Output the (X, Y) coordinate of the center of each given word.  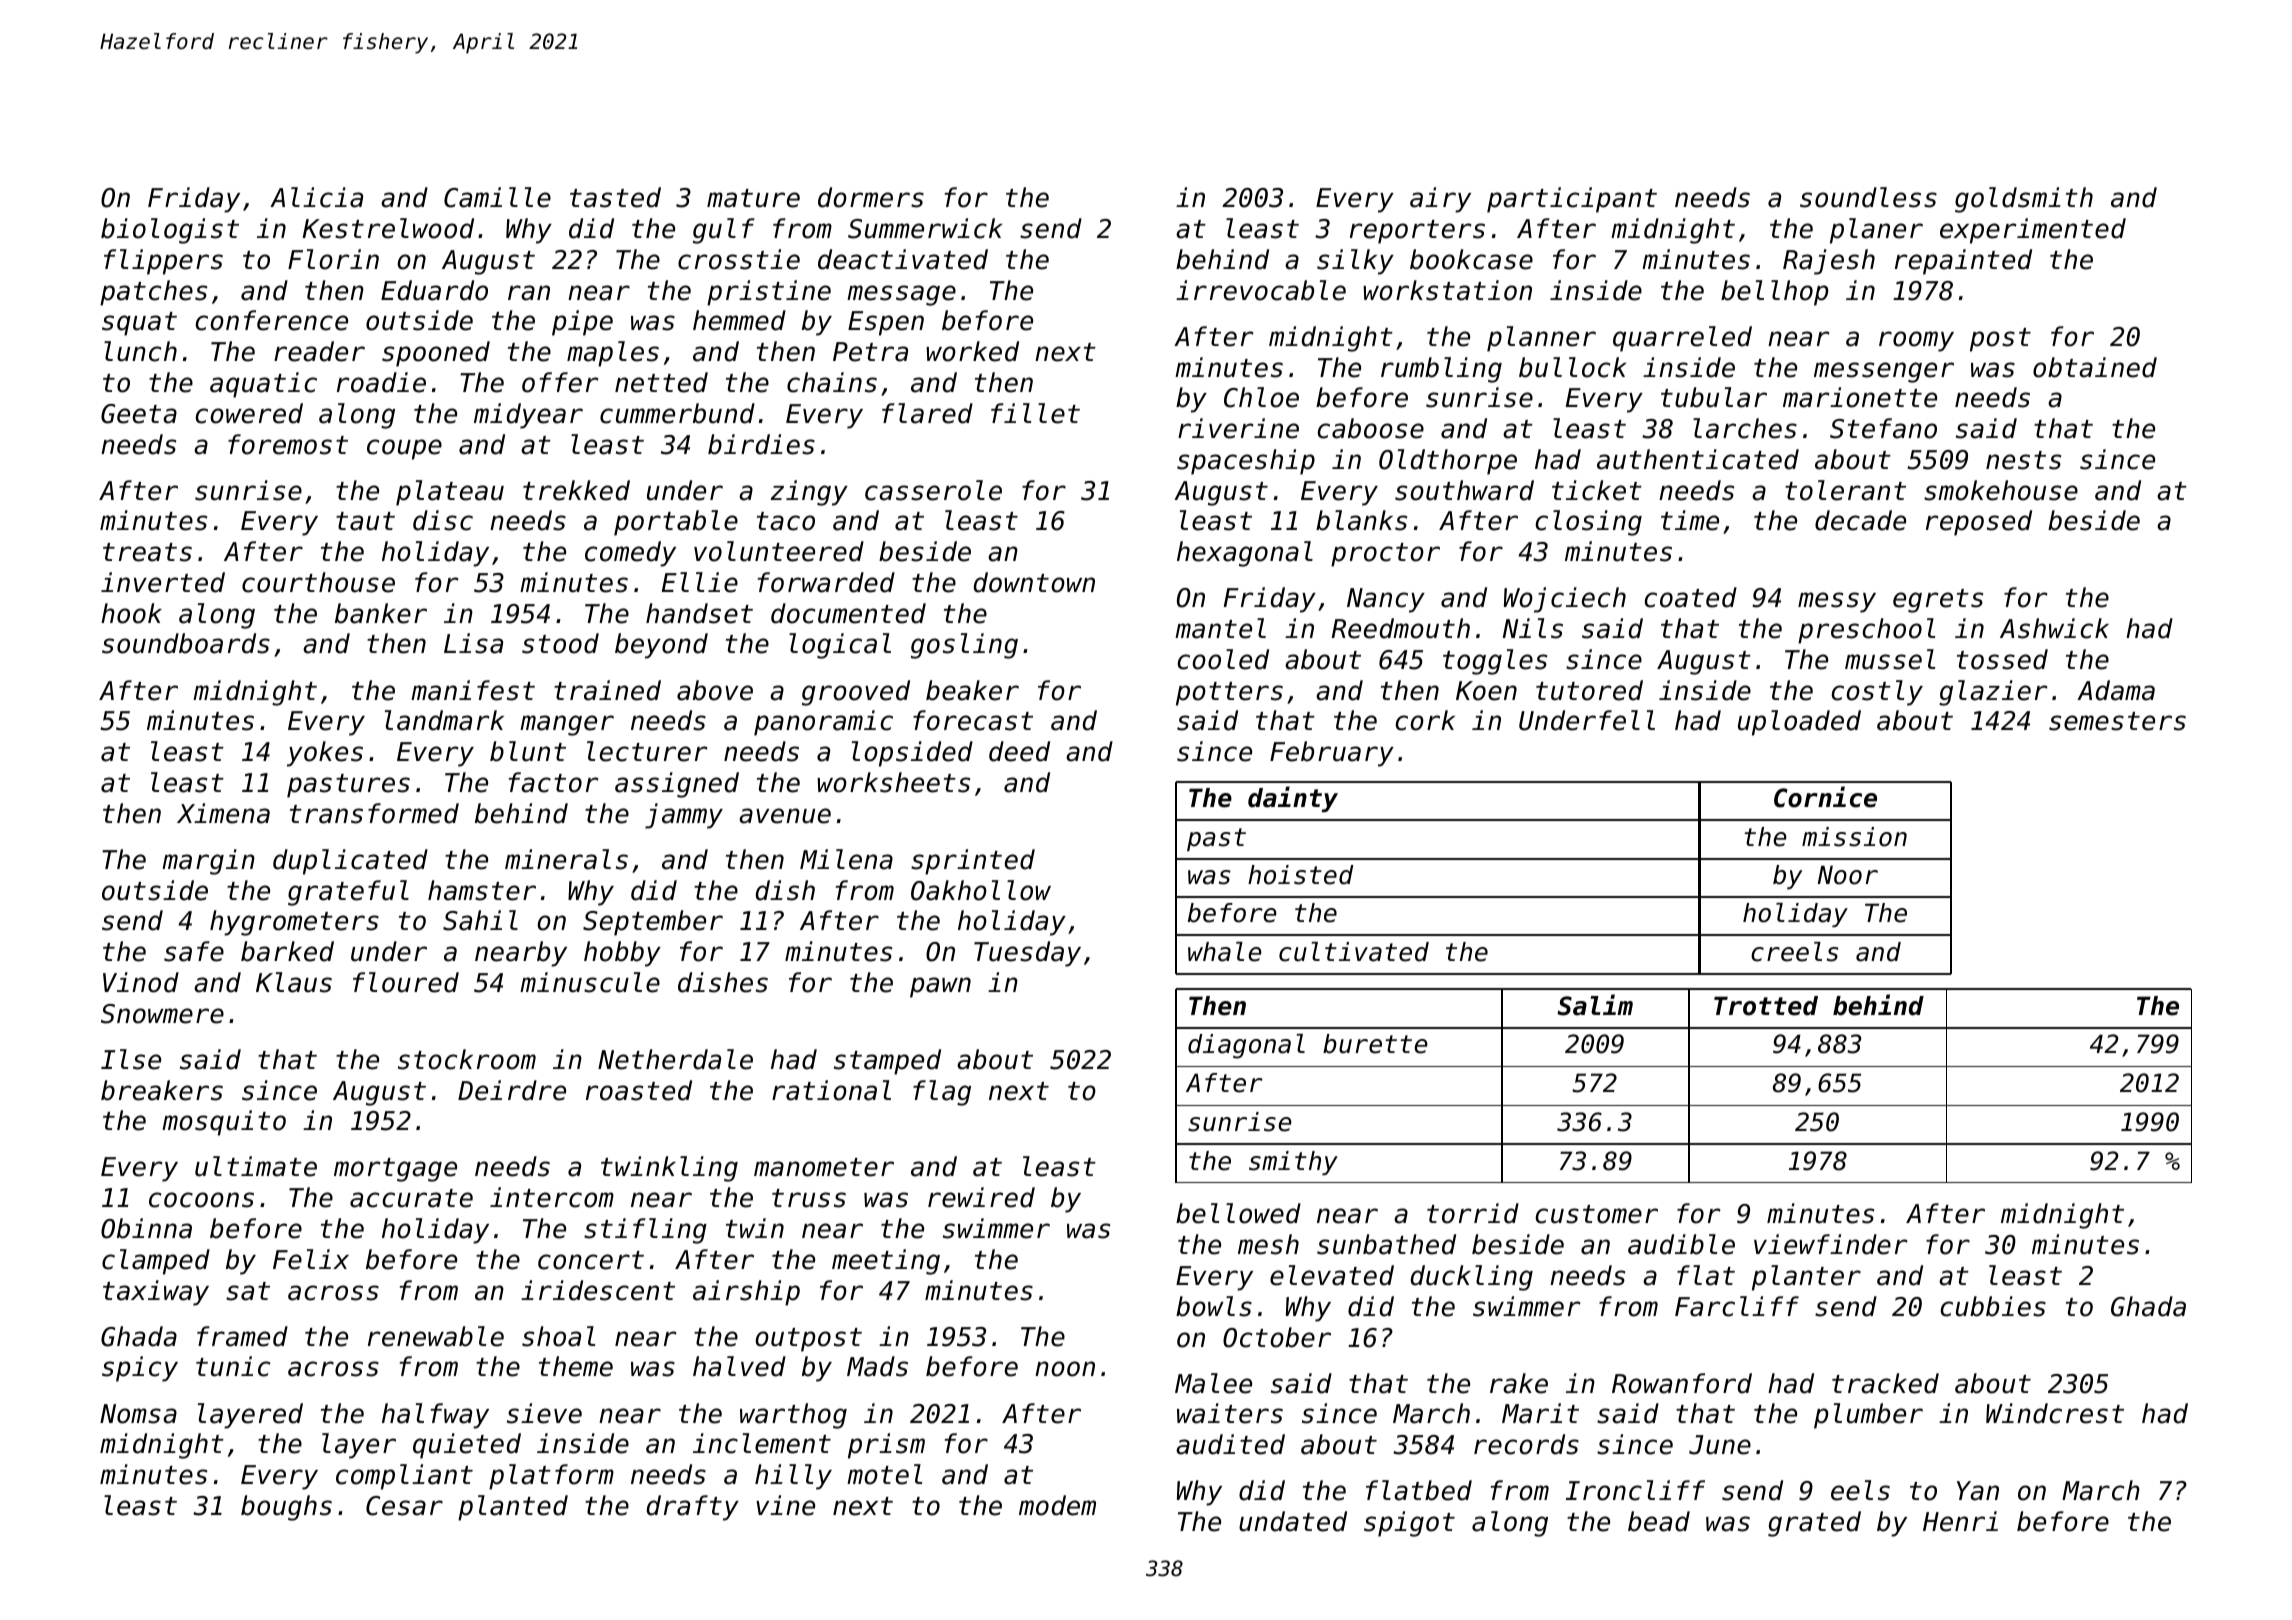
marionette (1860, 397)
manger (567, 725)
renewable (436, 1336)
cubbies (1993, 1306)
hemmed (739, 320)
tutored (1589, 690)
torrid (1473, 1213)
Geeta (139, 414)
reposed (1979, 523)
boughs (286, 1508)
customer (1596, 1214)
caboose (1370, 428)
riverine (1238, 428)
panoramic (823, 723)
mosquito (224, 1123)
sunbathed (1386, 1244)
